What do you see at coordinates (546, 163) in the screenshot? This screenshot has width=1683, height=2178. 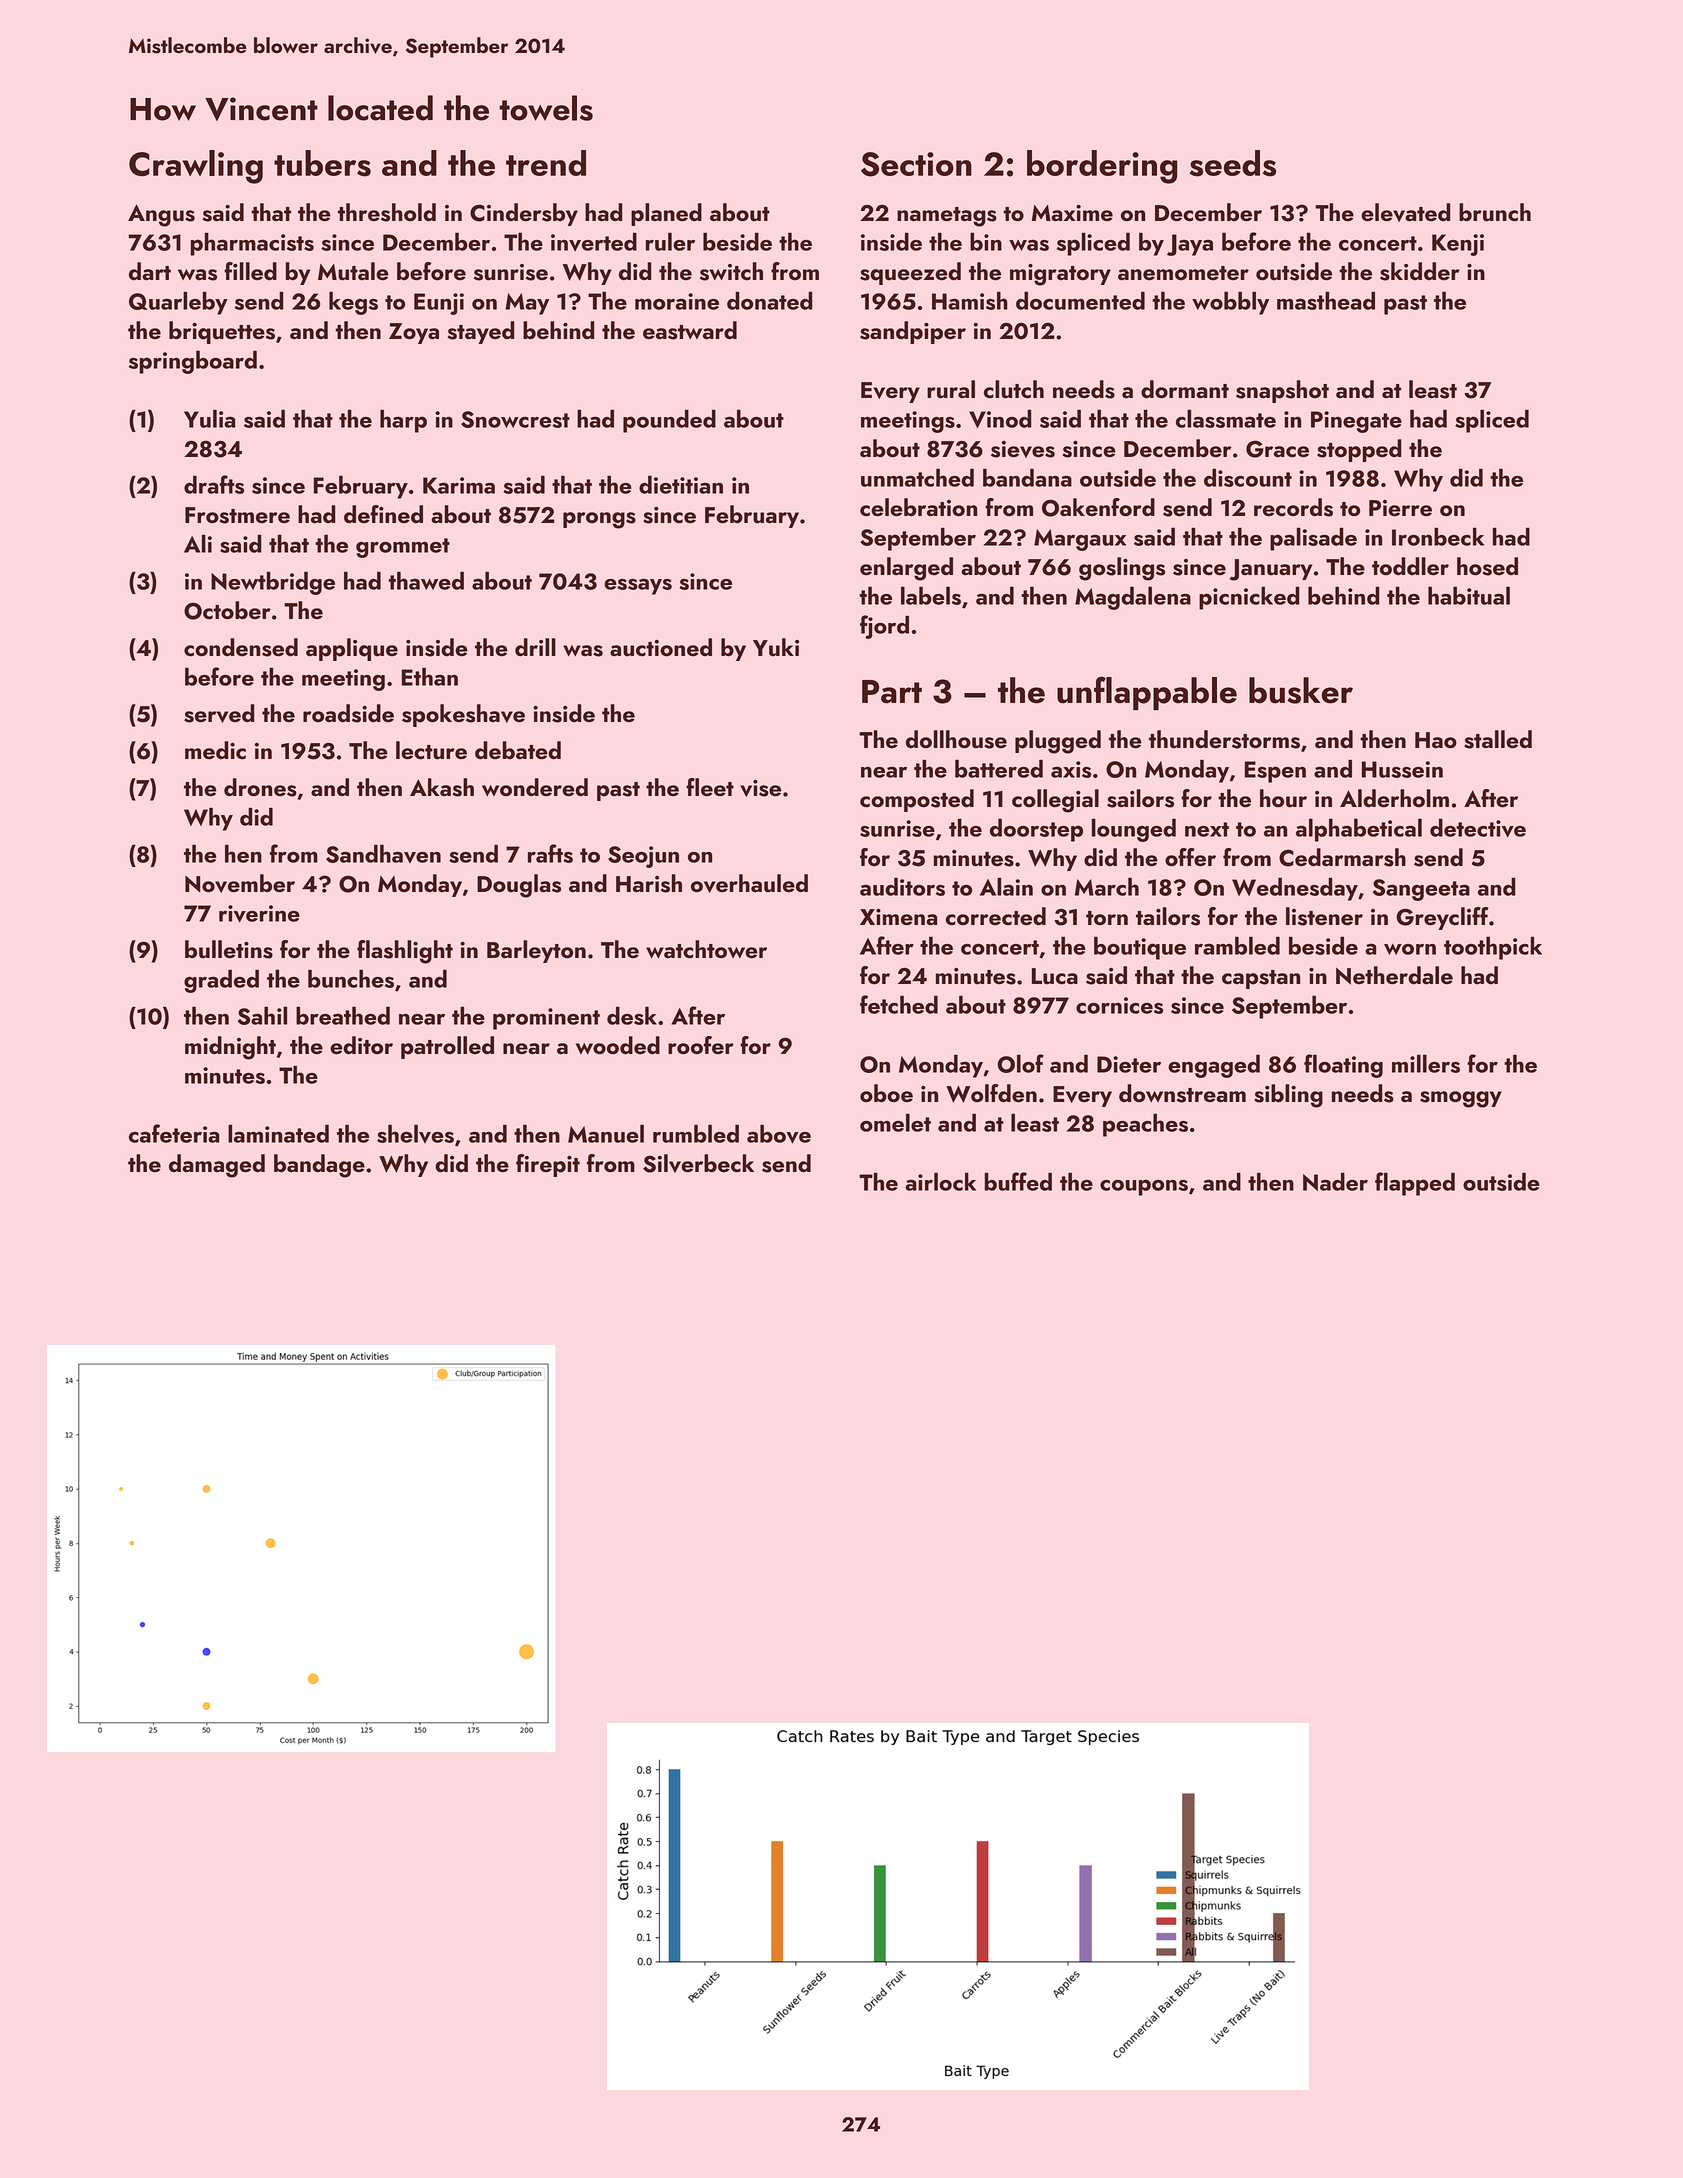 I see `trend` at bounding box center [546, 163].
